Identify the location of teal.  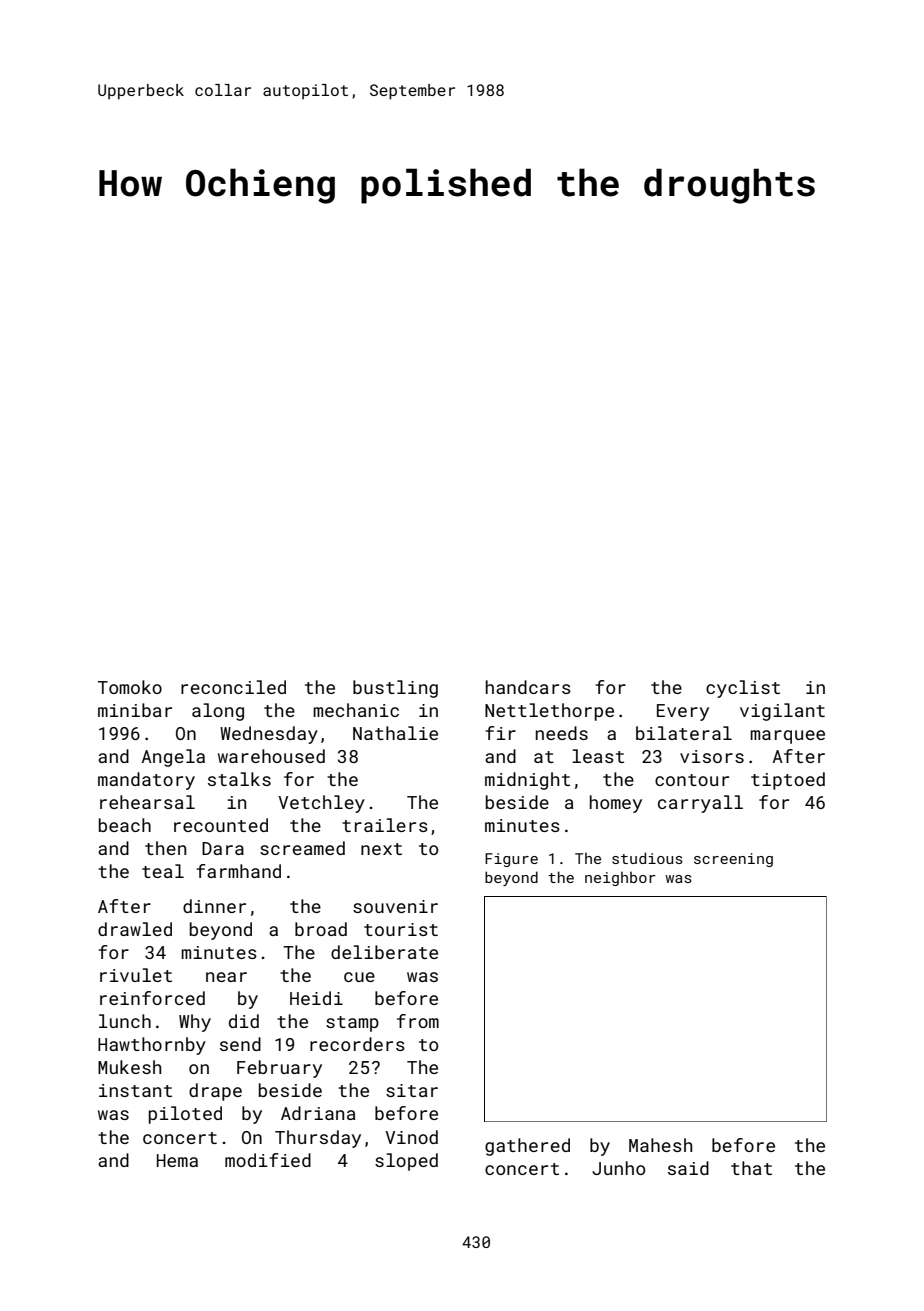
(163, 871).
